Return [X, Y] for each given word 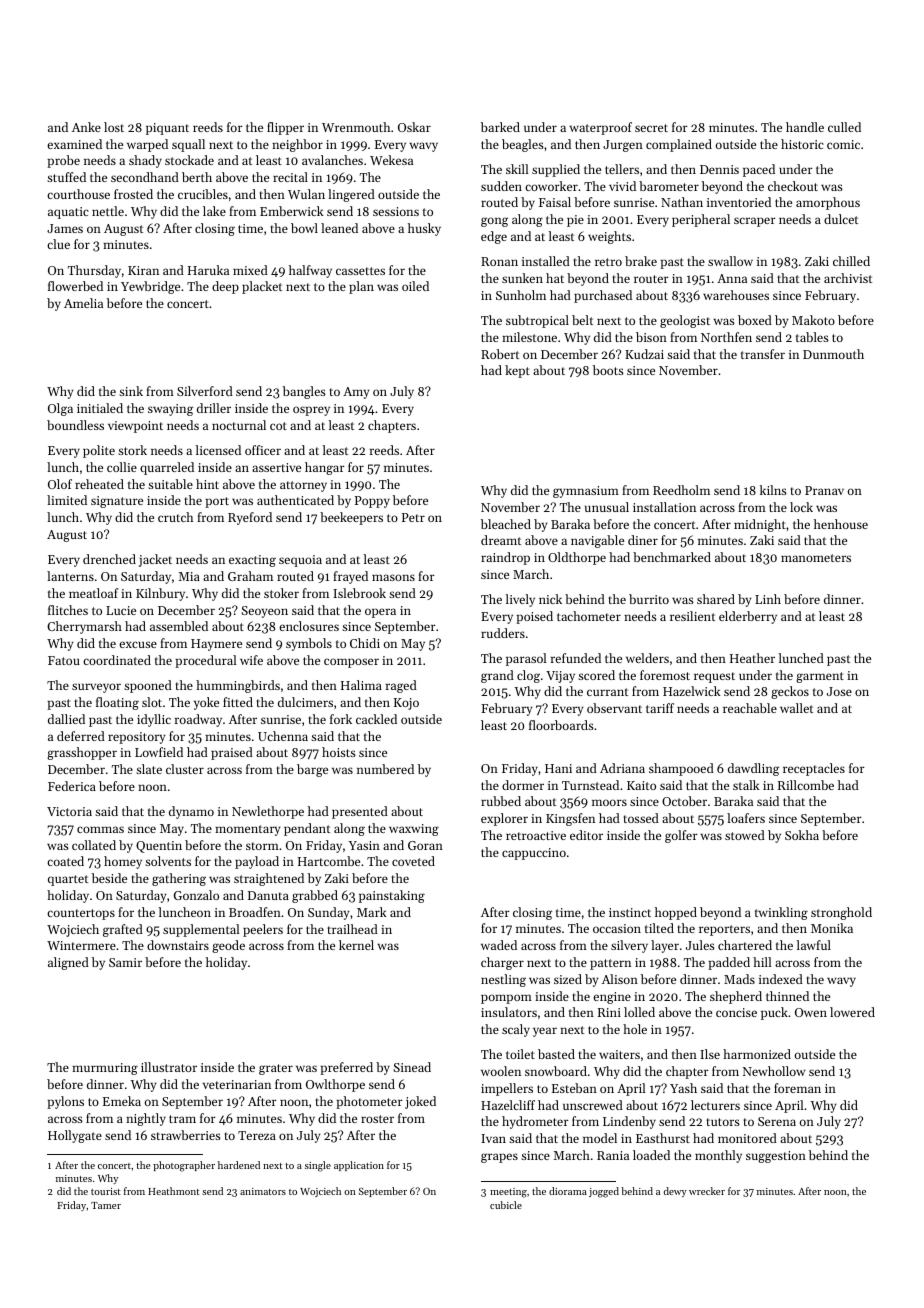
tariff [660, 708]
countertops [81, 914]
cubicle [506, 1205]
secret [651, 128]
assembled [179, 626]
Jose [839, 691]
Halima [361, 685]
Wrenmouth [356, 127]
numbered [385, 769]
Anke [86, 127]
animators [263, 1191]
